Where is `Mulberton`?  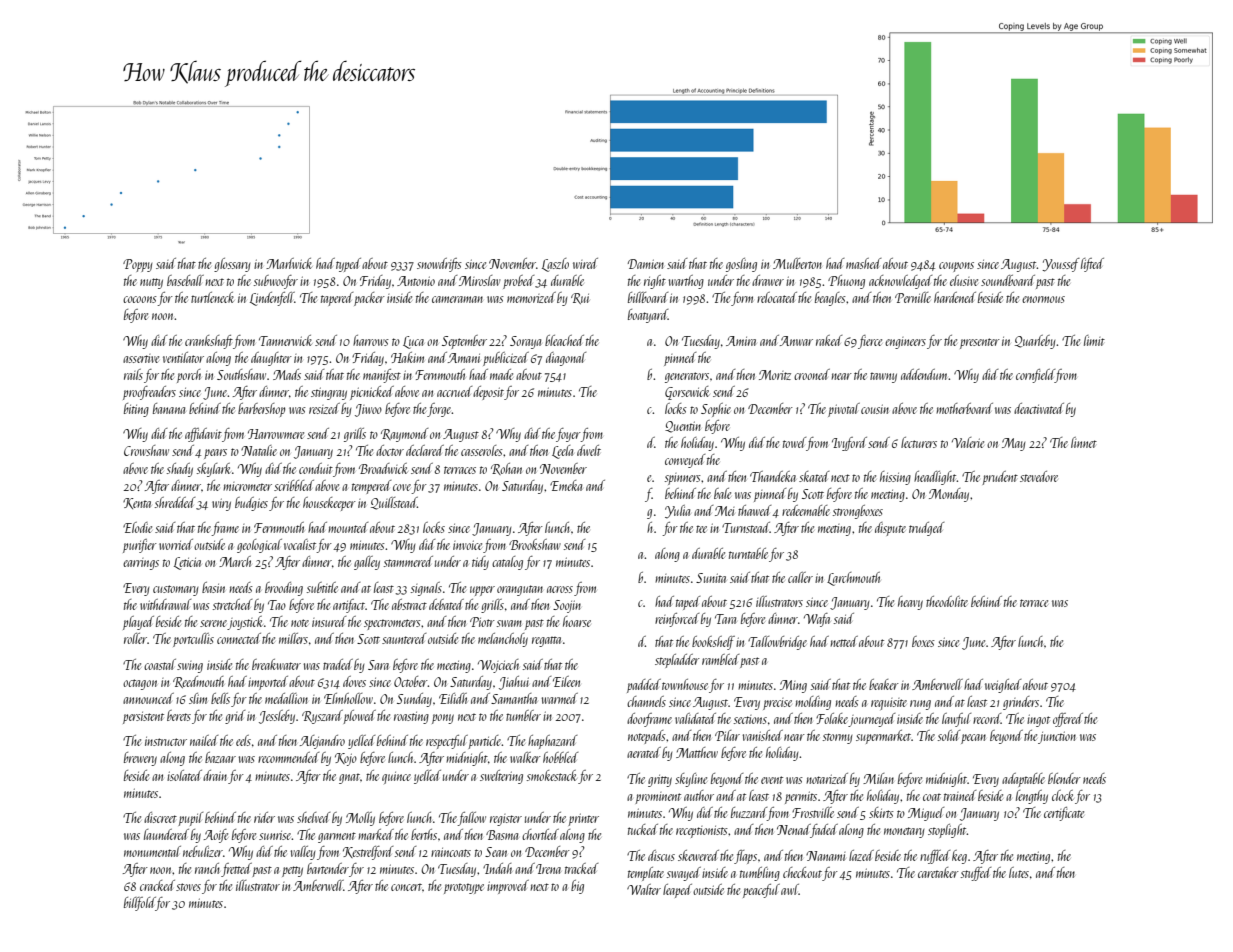
Mulberton is located at coordinates (797, 263).
